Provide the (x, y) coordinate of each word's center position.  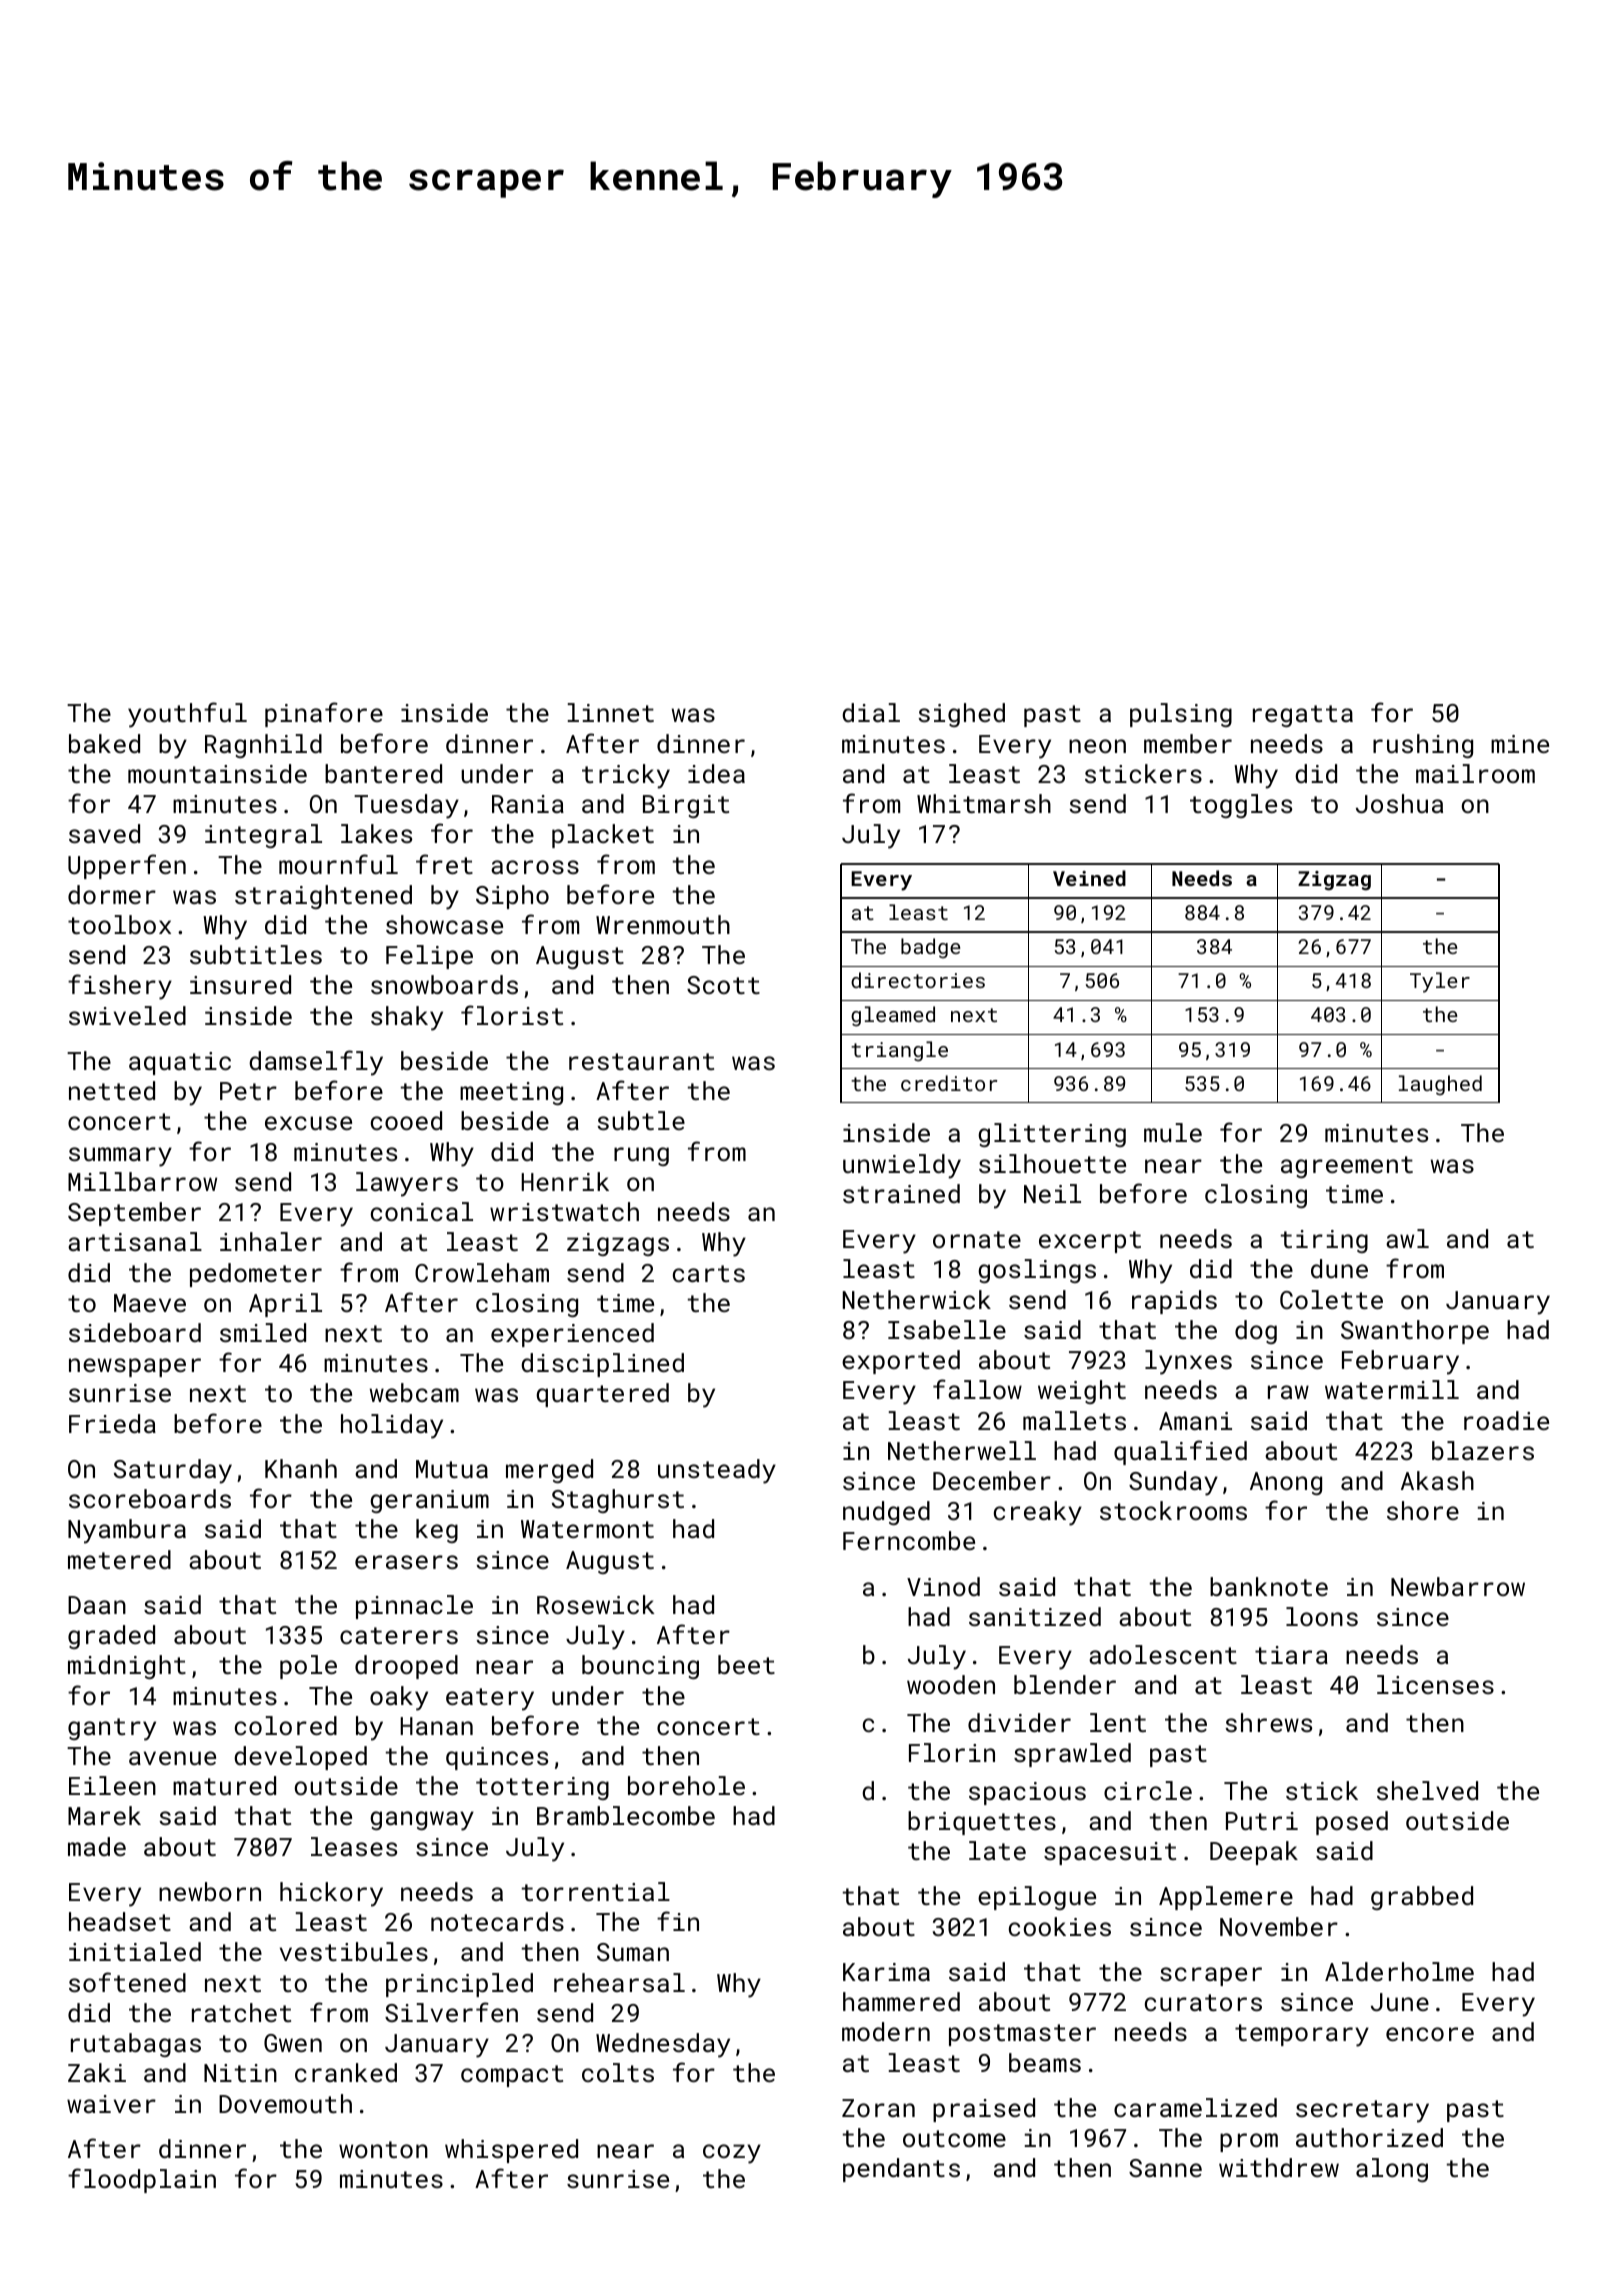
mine (1520, 744)
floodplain (142, 2180)
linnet (611, 712)
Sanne (1165, 2168)
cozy (732, 2154)
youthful (187, 715)
